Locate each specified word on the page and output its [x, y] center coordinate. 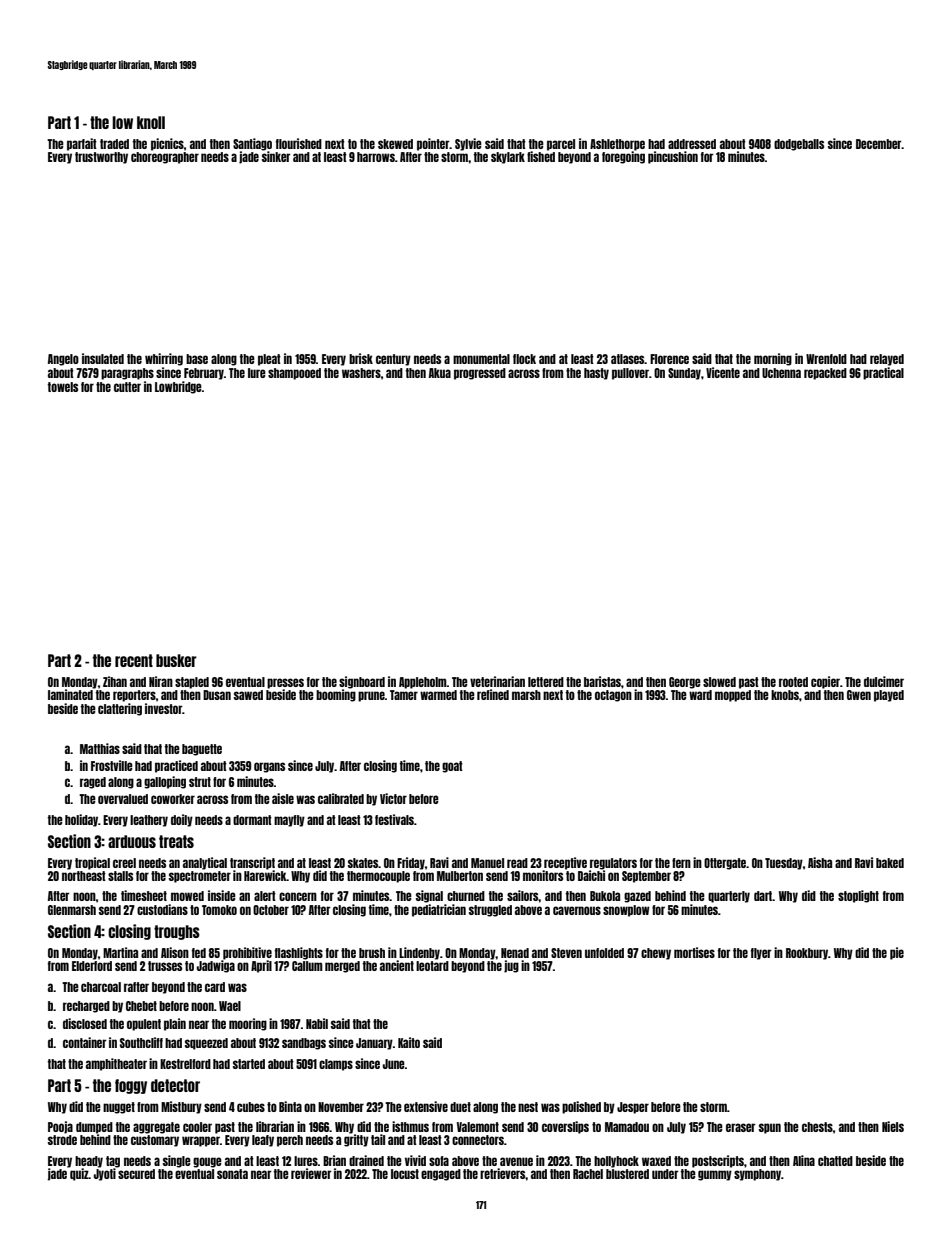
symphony [757, 1175]
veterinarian [497, 681]
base [197, 359]
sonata [232, 1174]
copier [825, 682]
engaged [441, 1175]
